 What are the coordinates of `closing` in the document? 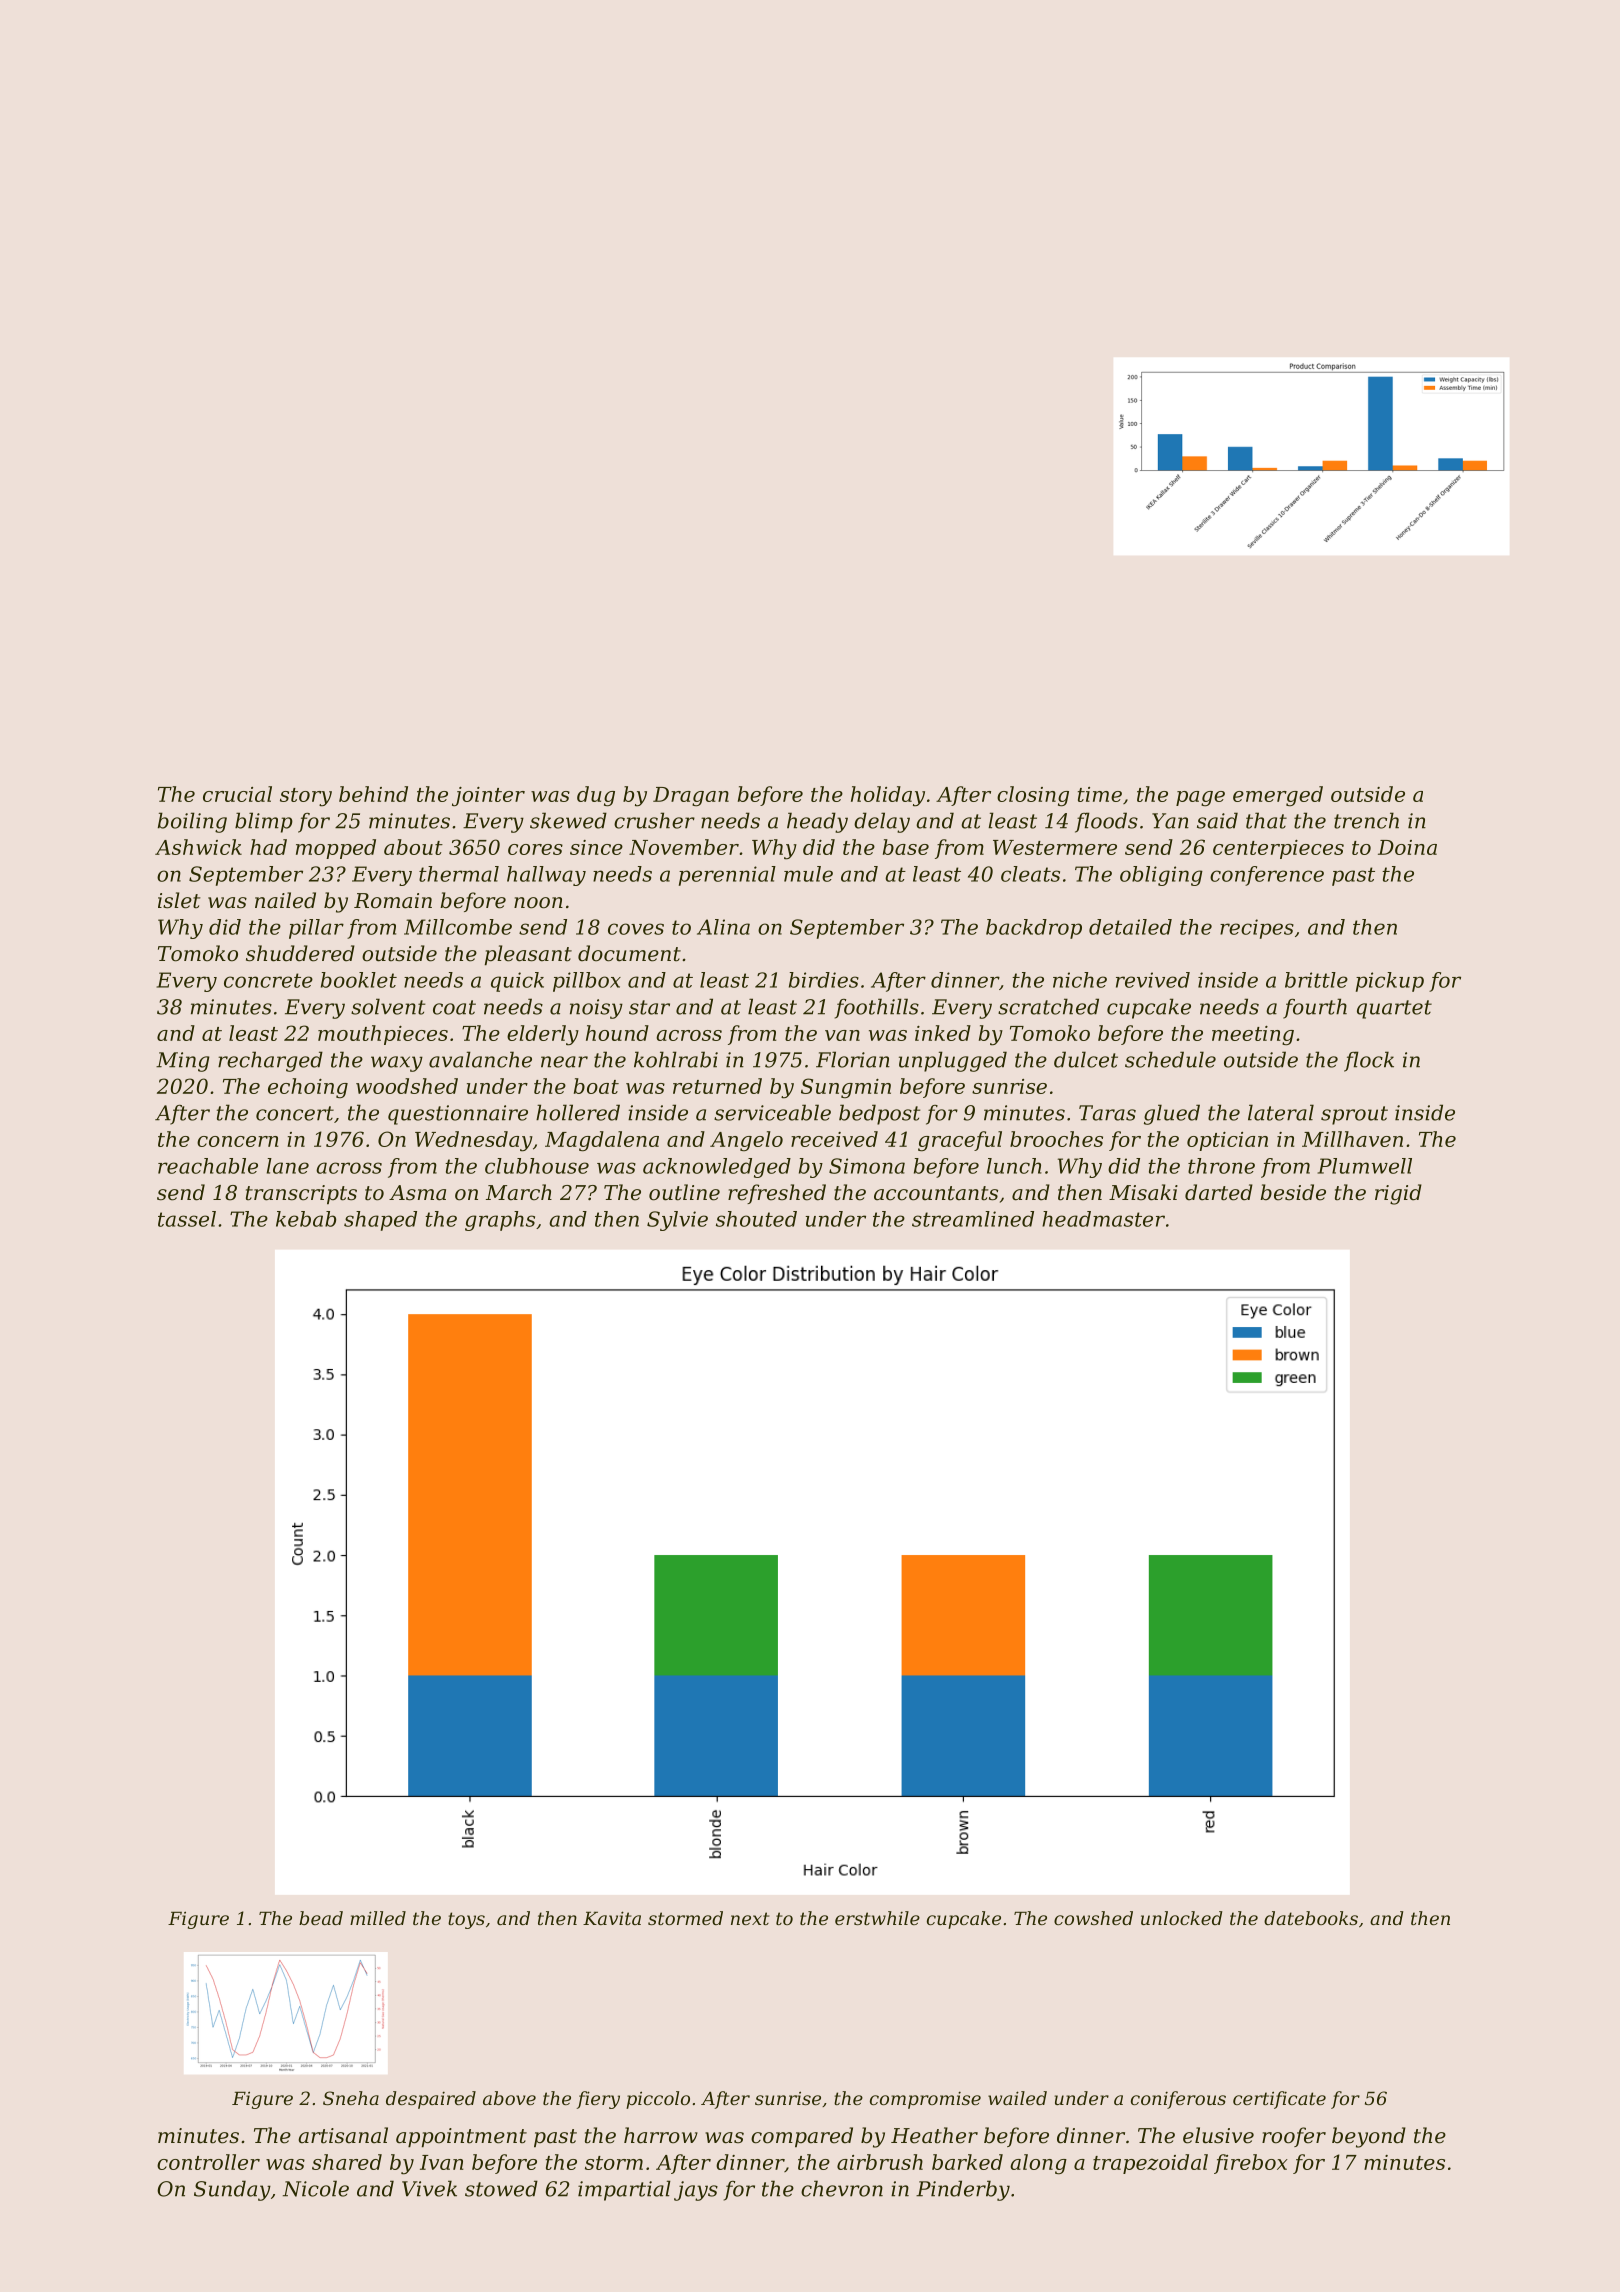 It's located at (1033, 796).
